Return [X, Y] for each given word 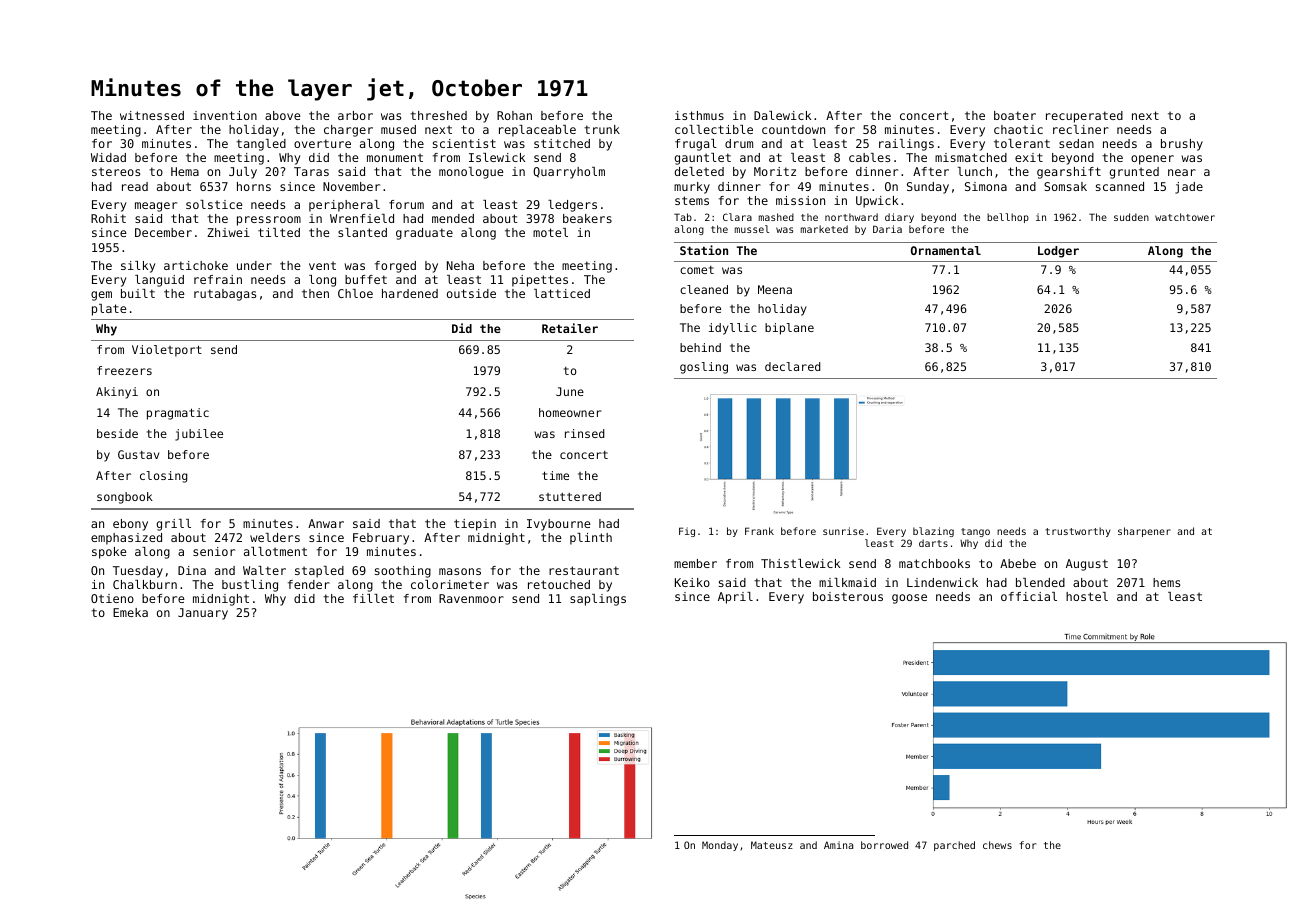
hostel [1087, 596]
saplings [598, 600]
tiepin [475, 525]
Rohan [514, 115]
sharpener [1144, 532]
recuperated [1084, 117]
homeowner [570, 412]
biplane [789, 329]
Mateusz [772, 845]
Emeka [130, 612]
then [315, 293]
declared [793, 366]
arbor [355, 115]
